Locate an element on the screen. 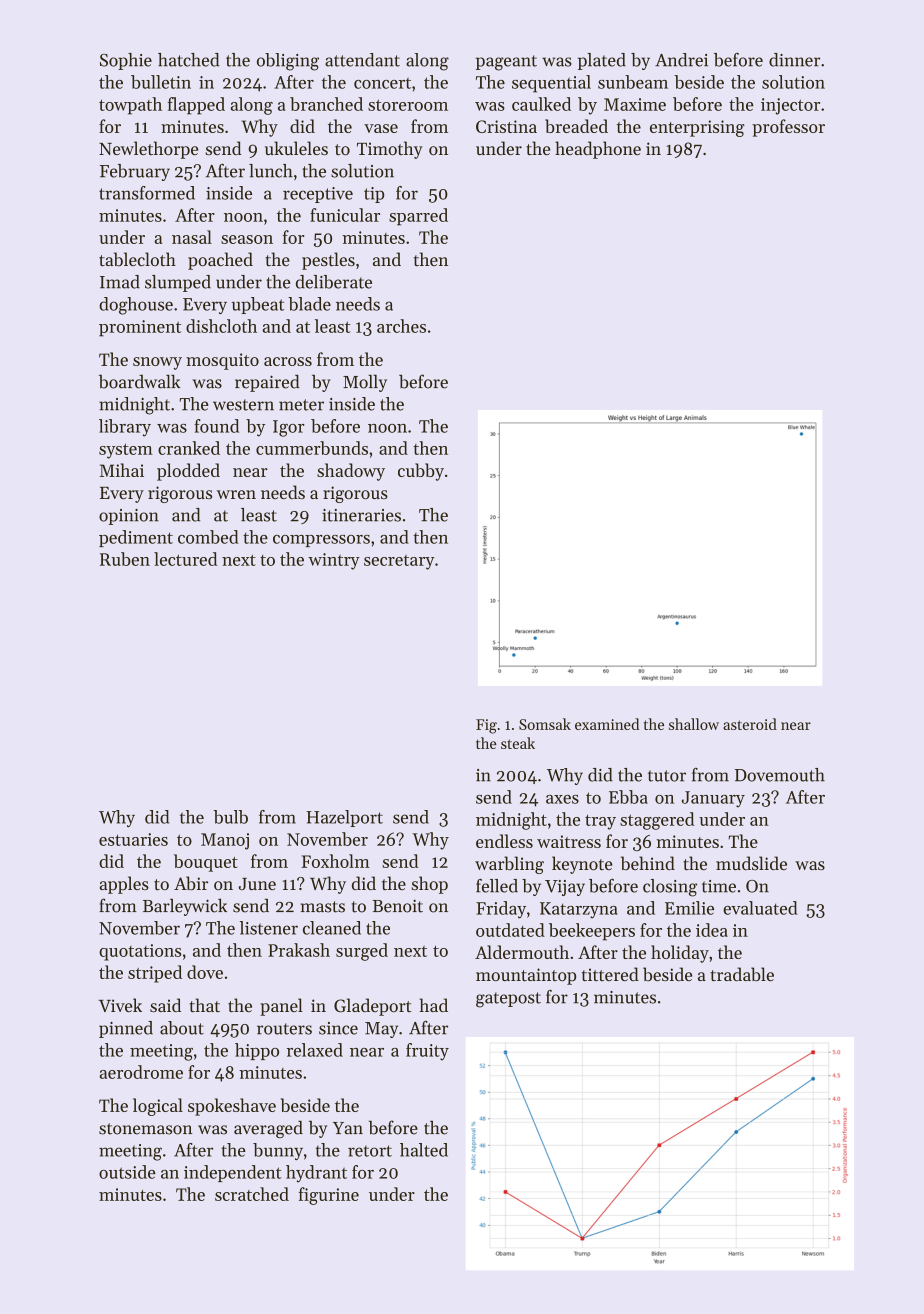 This screenshot has width=924, height=1314. dishcloth is located at coordinates (221, 326).
